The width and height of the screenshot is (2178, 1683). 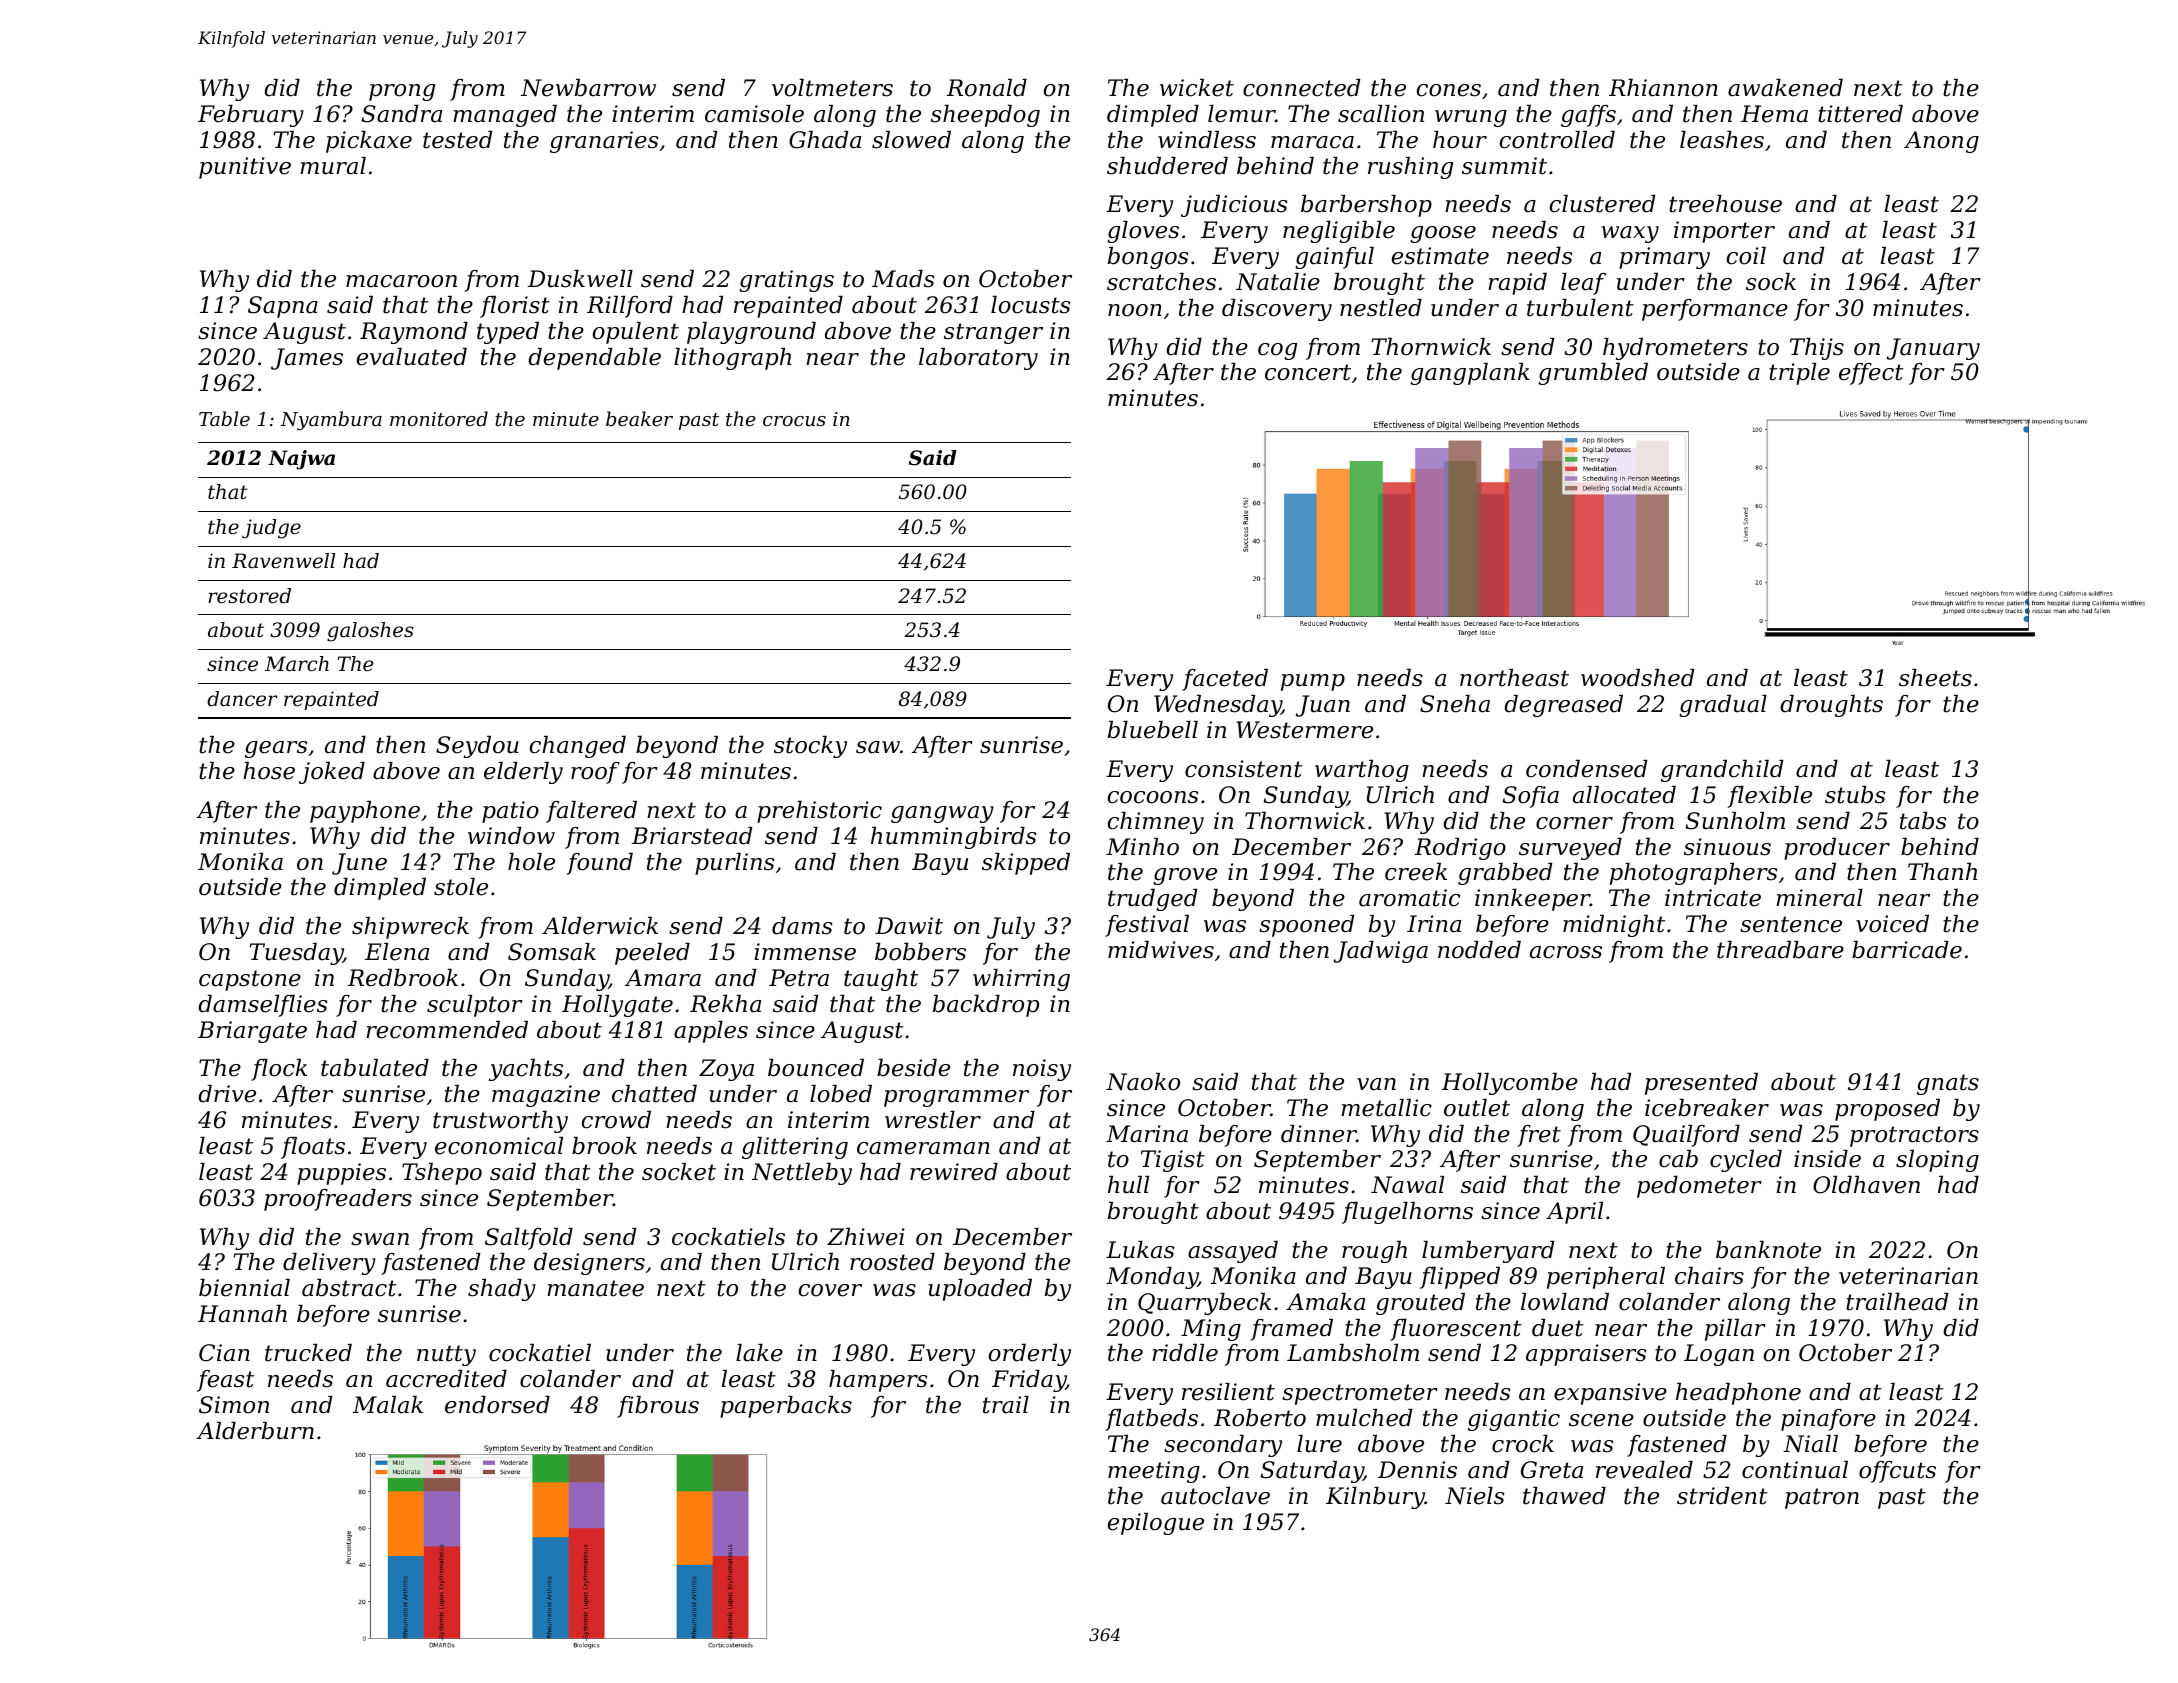 What do you see at coordinates (805, 952) in the screenshot?
I see `immense` at bounding box center [805, 952].
